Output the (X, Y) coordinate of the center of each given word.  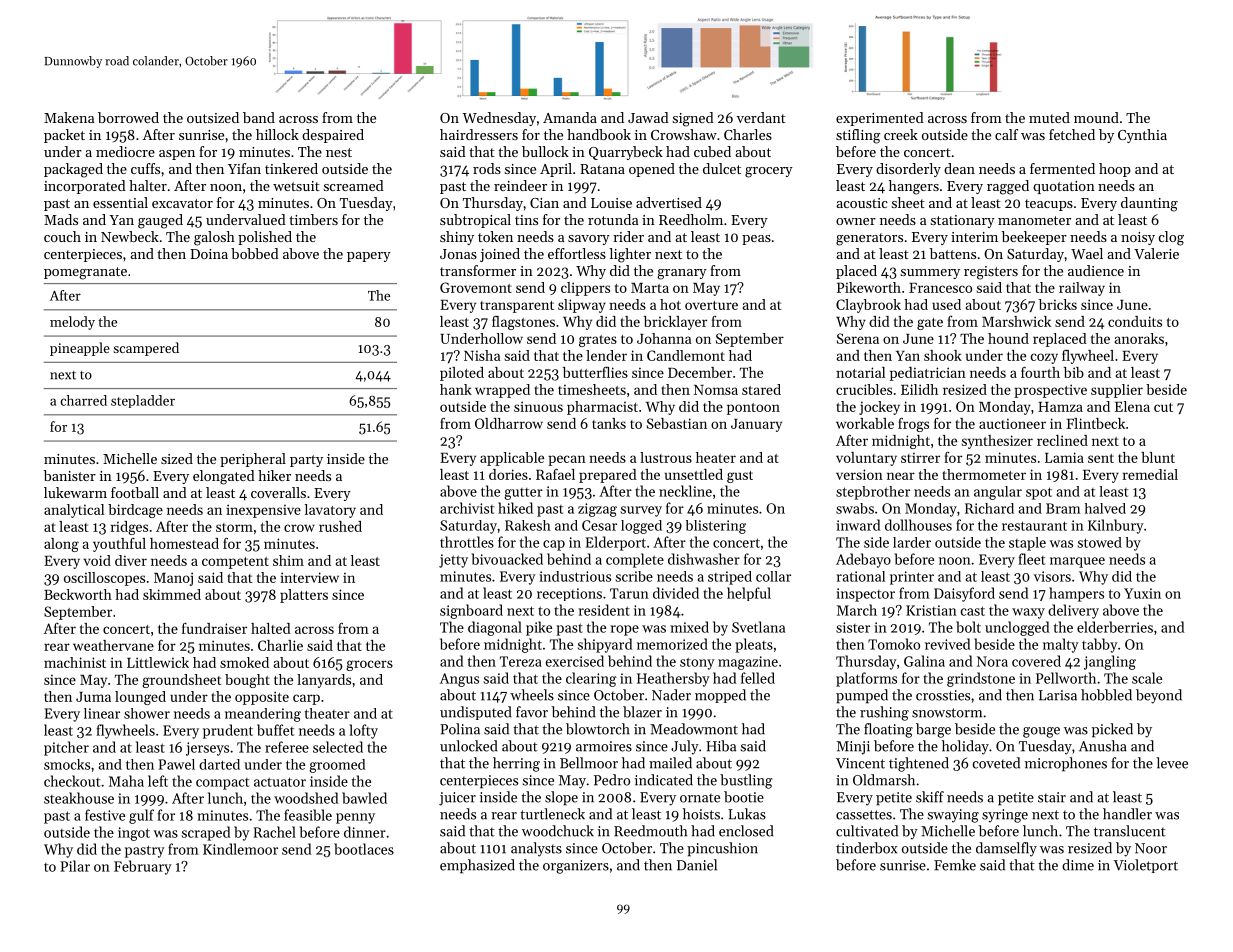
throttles (467, 542)
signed (693, 119)
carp (306, 699)
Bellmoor (589, 763)
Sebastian (677, 423)
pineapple (80, 349)
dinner (365, 832)
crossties (943, 695)
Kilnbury (1115, 526)
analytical (74, 511)
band (259, 117)
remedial (1150, 474)
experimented (880, 119)
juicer (457, 799)
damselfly (1006, 849)
